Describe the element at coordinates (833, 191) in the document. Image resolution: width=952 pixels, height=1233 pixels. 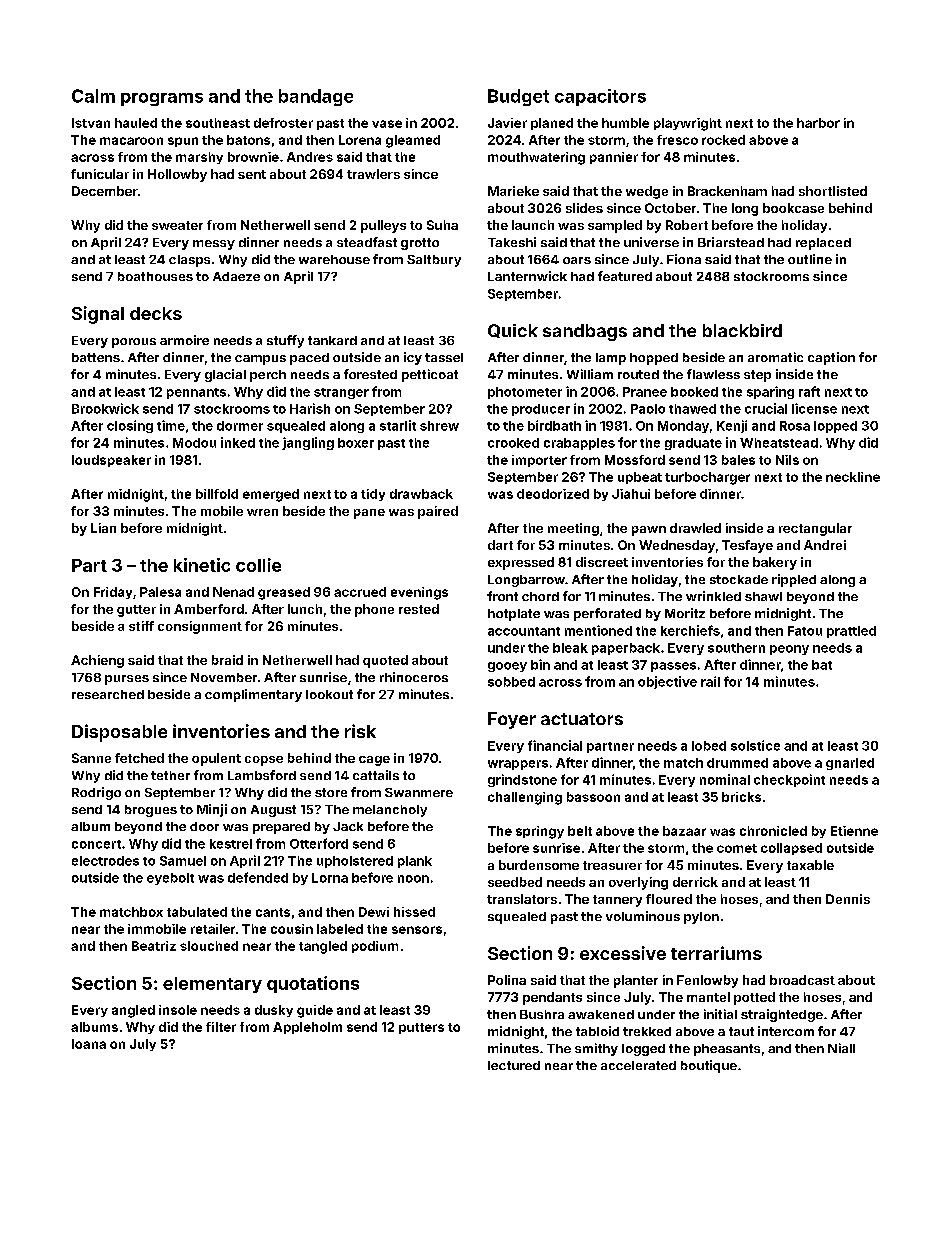
I see `shortlisted` at that location.
